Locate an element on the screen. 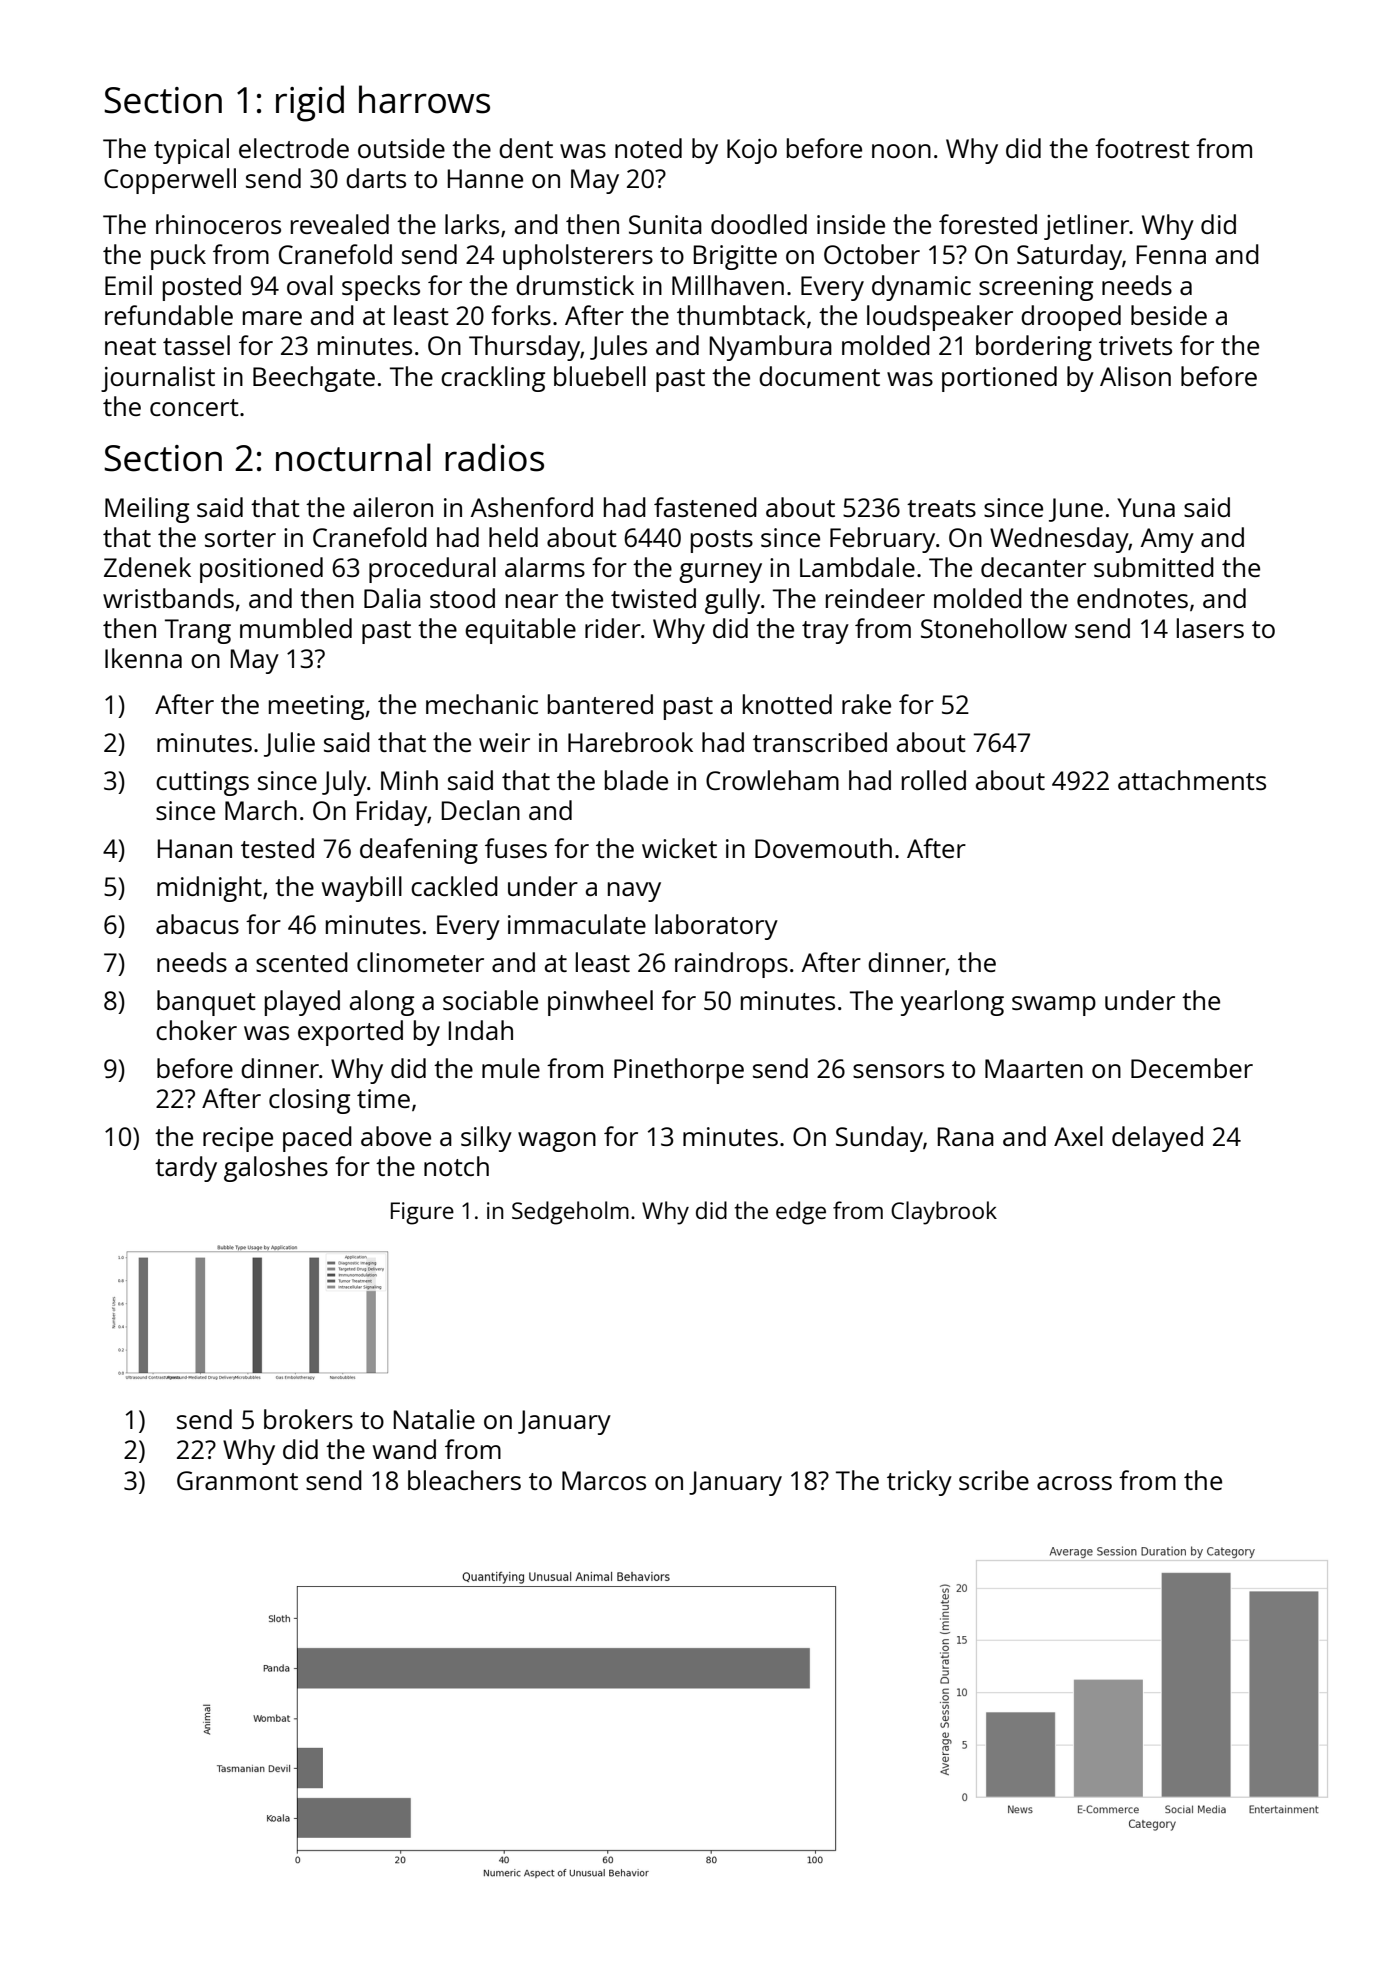  Granmont is located at coordinates (237, 1480).
